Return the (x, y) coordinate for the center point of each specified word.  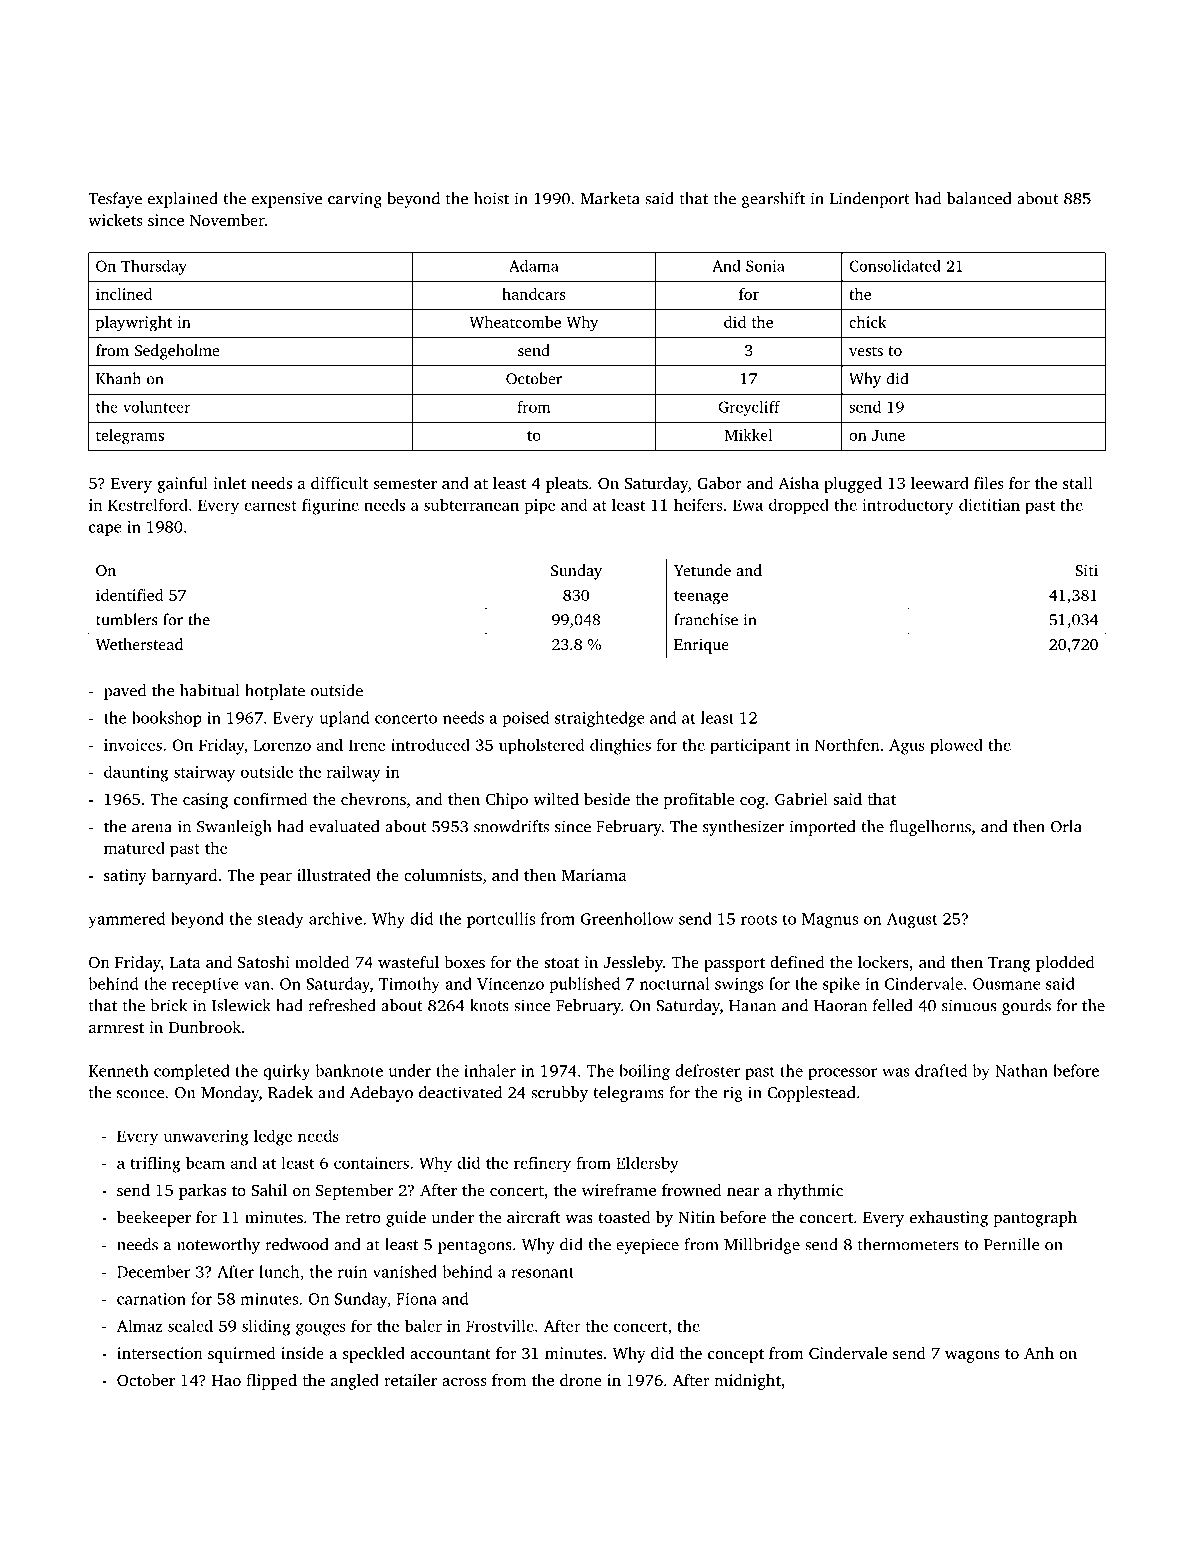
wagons (972, 1357)
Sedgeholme (177, 352)
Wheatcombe (515, 322)
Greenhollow (627, 918)
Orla (1066, 826)
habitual (210, 690)
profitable (699, 801)
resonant (542, 1272)
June (888, 435)
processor (842, 1074)
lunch (279, 1271)
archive (335, 918)
